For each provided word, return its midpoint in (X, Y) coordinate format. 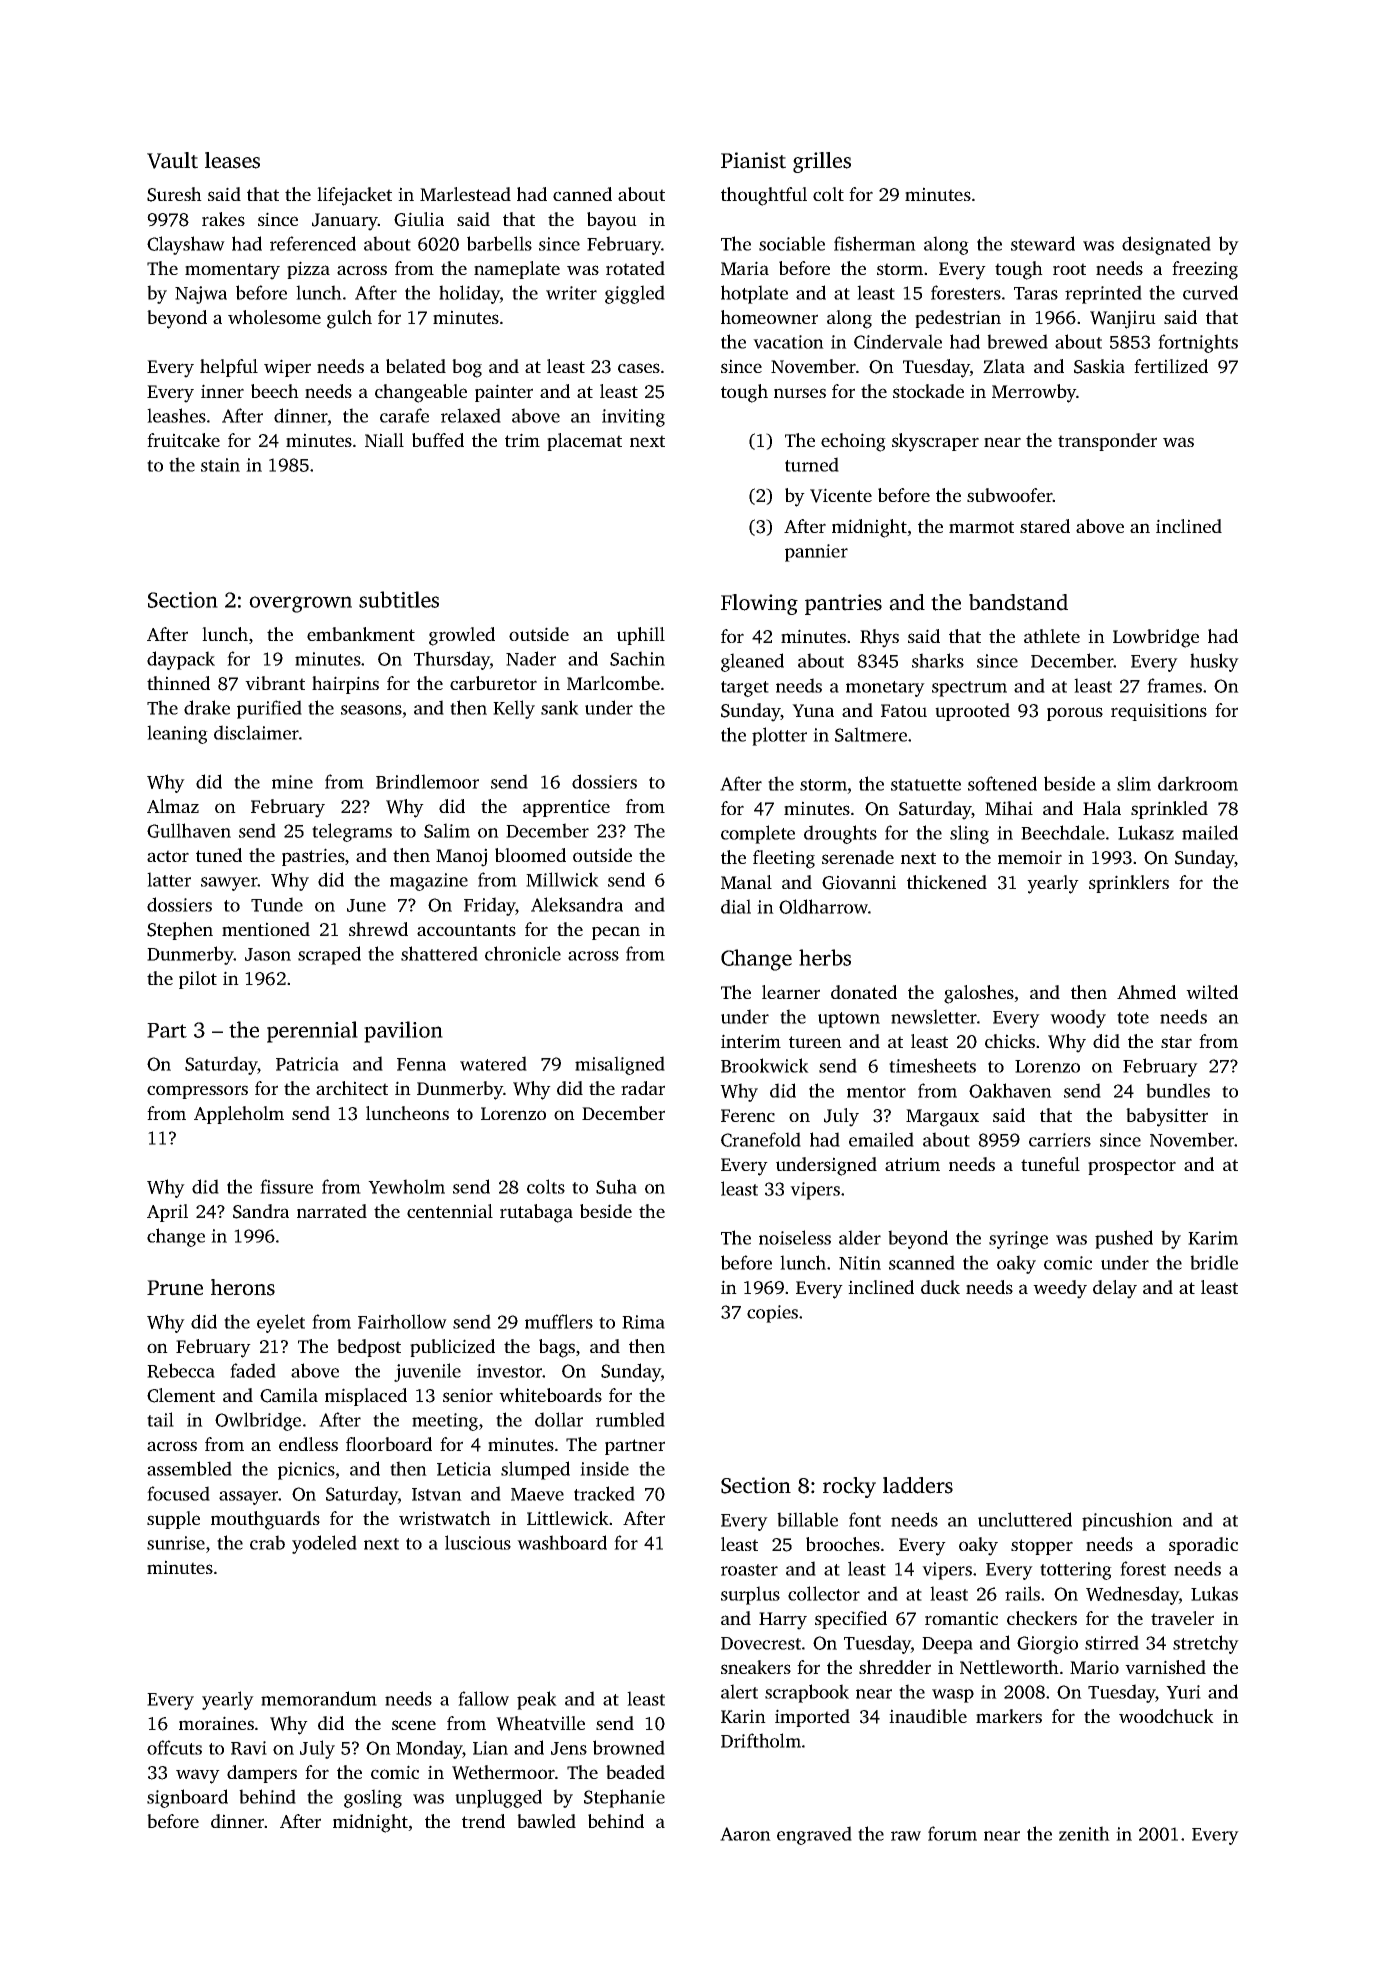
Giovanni (859, 882)
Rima (643, 1322)
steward (1043, 243)
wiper (287, 368)
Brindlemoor (427, 781)
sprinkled (1169, 810)
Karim (1213, 1238)
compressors (197, 1092)
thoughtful (764, 196)
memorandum (319, 1698)
